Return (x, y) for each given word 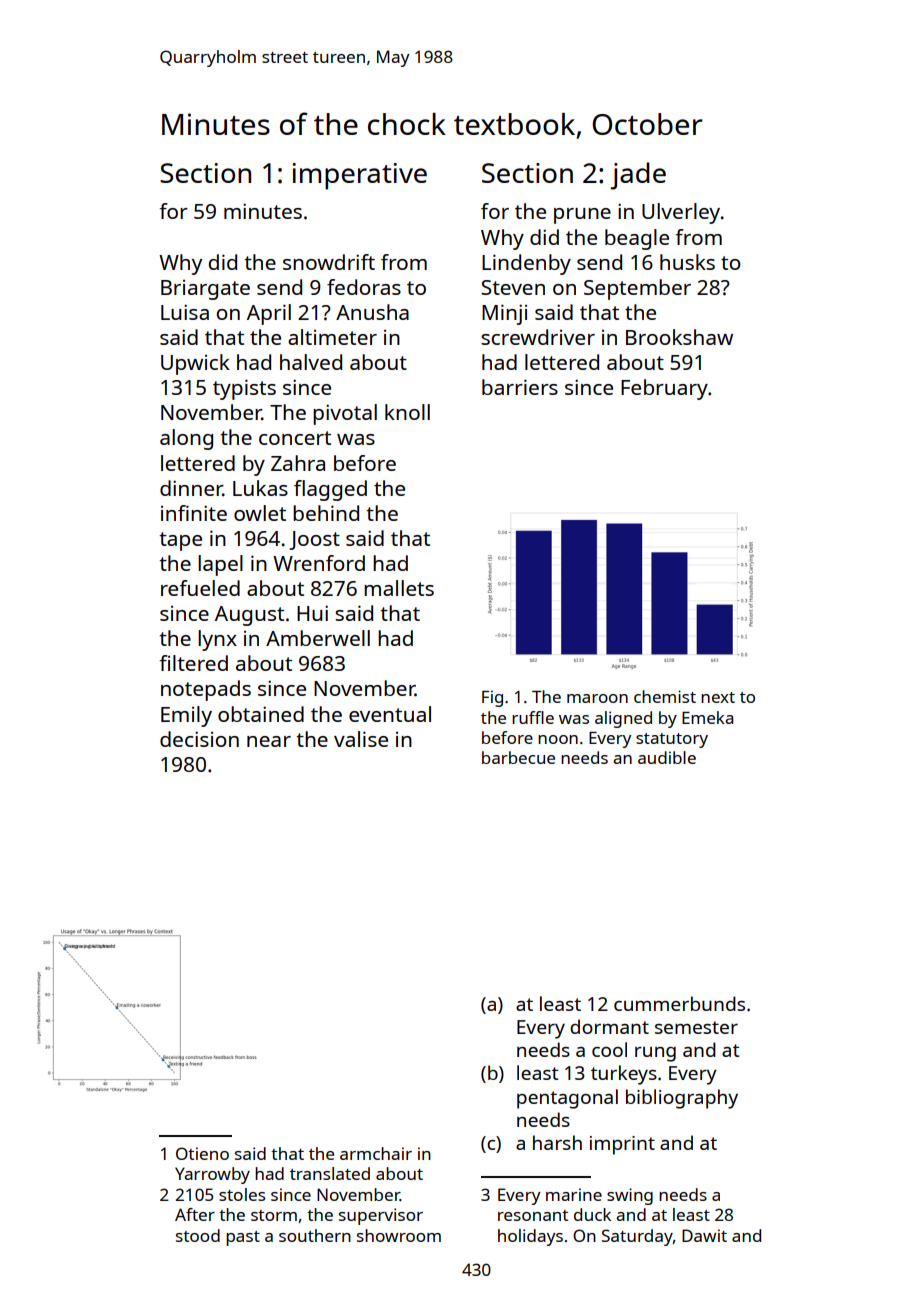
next (718, 697)
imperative (359, 176)
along (186, 439)
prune (582, 216)
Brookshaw (679, 337)
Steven (513, 287)
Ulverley (681, 213)
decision (199, 739)
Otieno (202, 1153)
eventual (390, 714)
